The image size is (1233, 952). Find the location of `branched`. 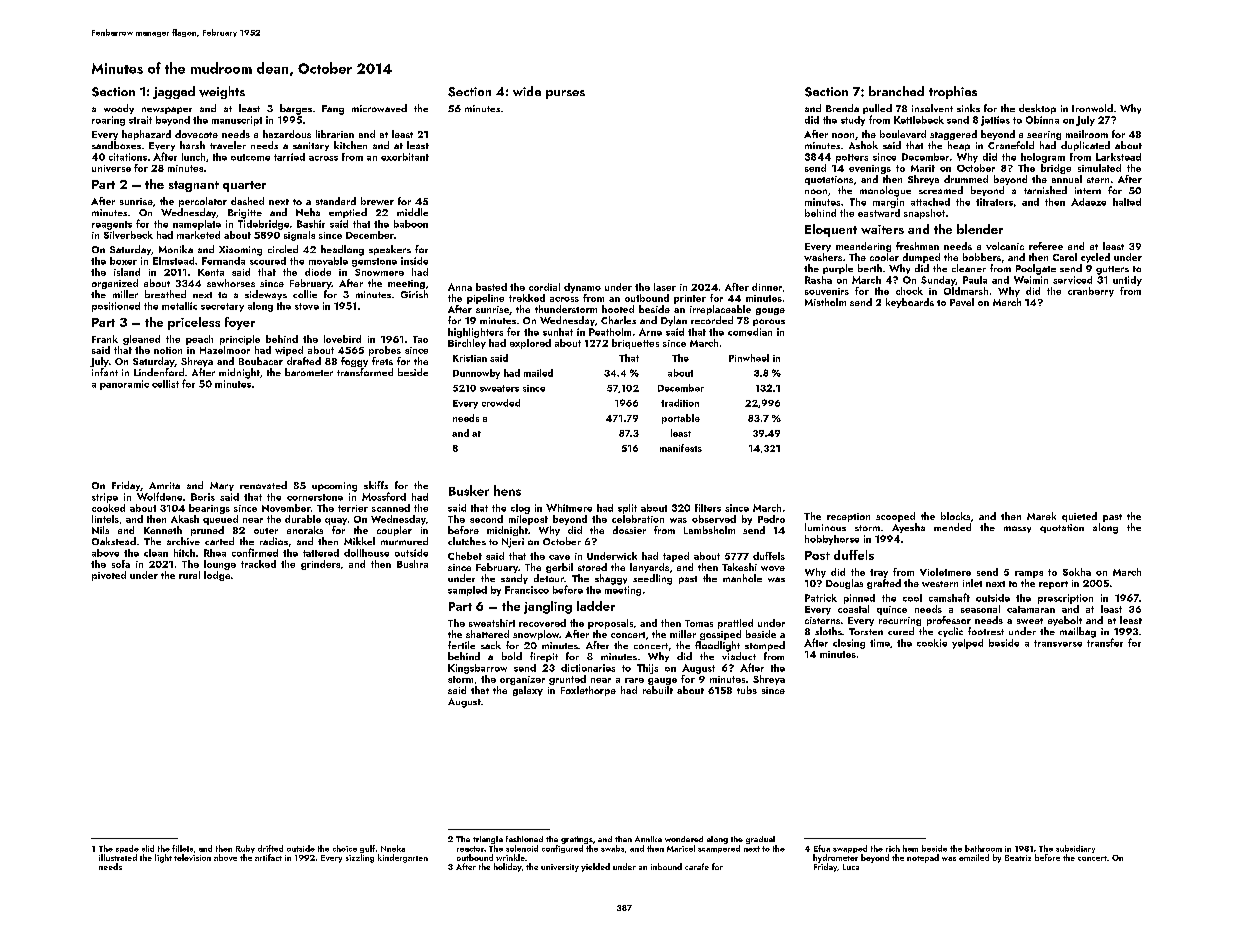

branched is located at coordinates (896, 91).
